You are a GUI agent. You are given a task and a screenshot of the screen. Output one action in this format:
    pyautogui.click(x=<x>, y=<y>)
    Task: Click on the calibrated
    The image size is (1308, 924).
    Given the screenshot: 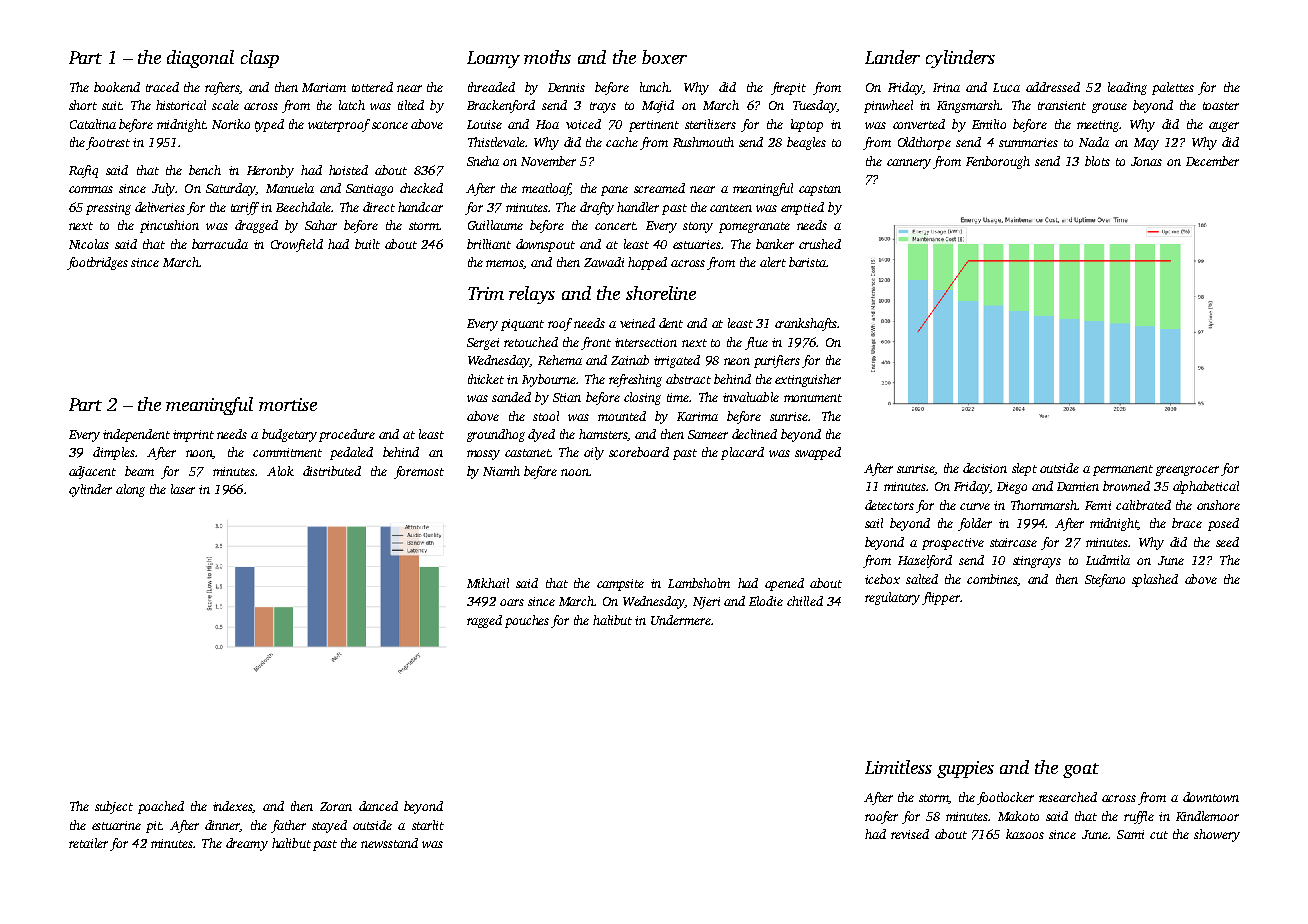 What is the action you would take?
    pyautogui.click(x=1143, y=505)
